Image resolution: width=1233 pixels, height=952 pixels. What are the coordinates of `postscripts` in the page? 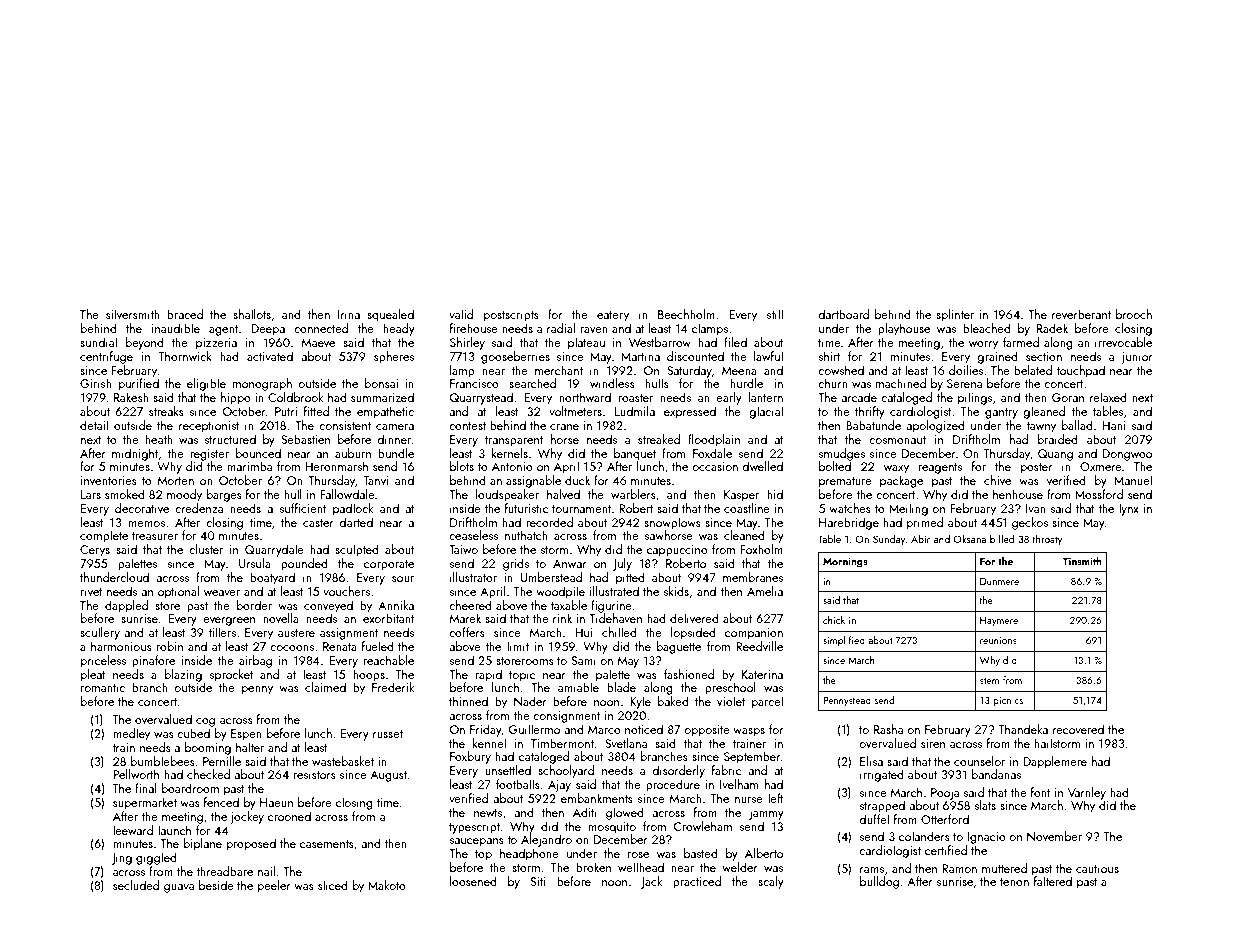 It's located at (511, 316).
